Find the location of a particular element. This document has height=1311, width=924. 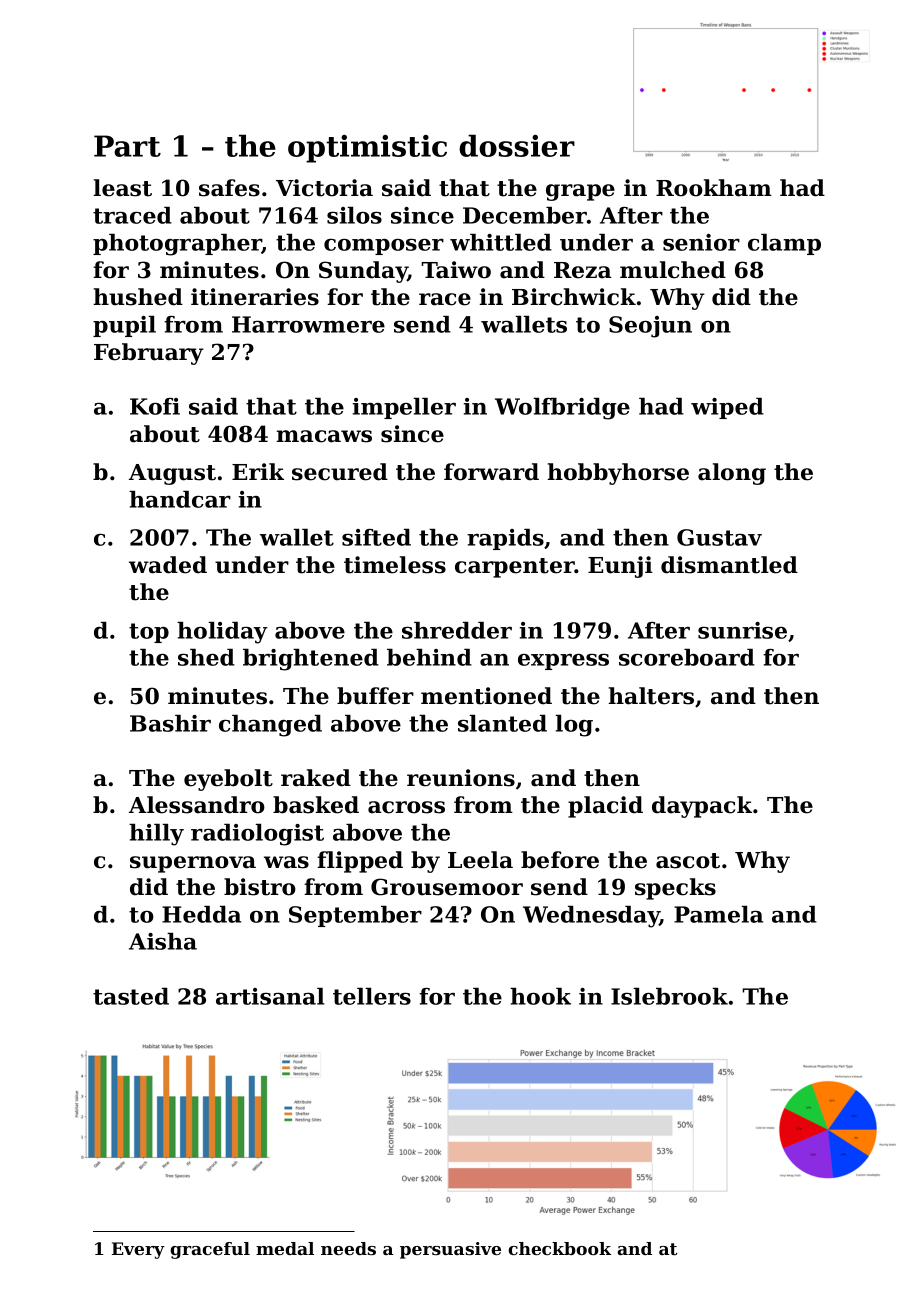

checkbook is located at coordinates (559, 1248).
